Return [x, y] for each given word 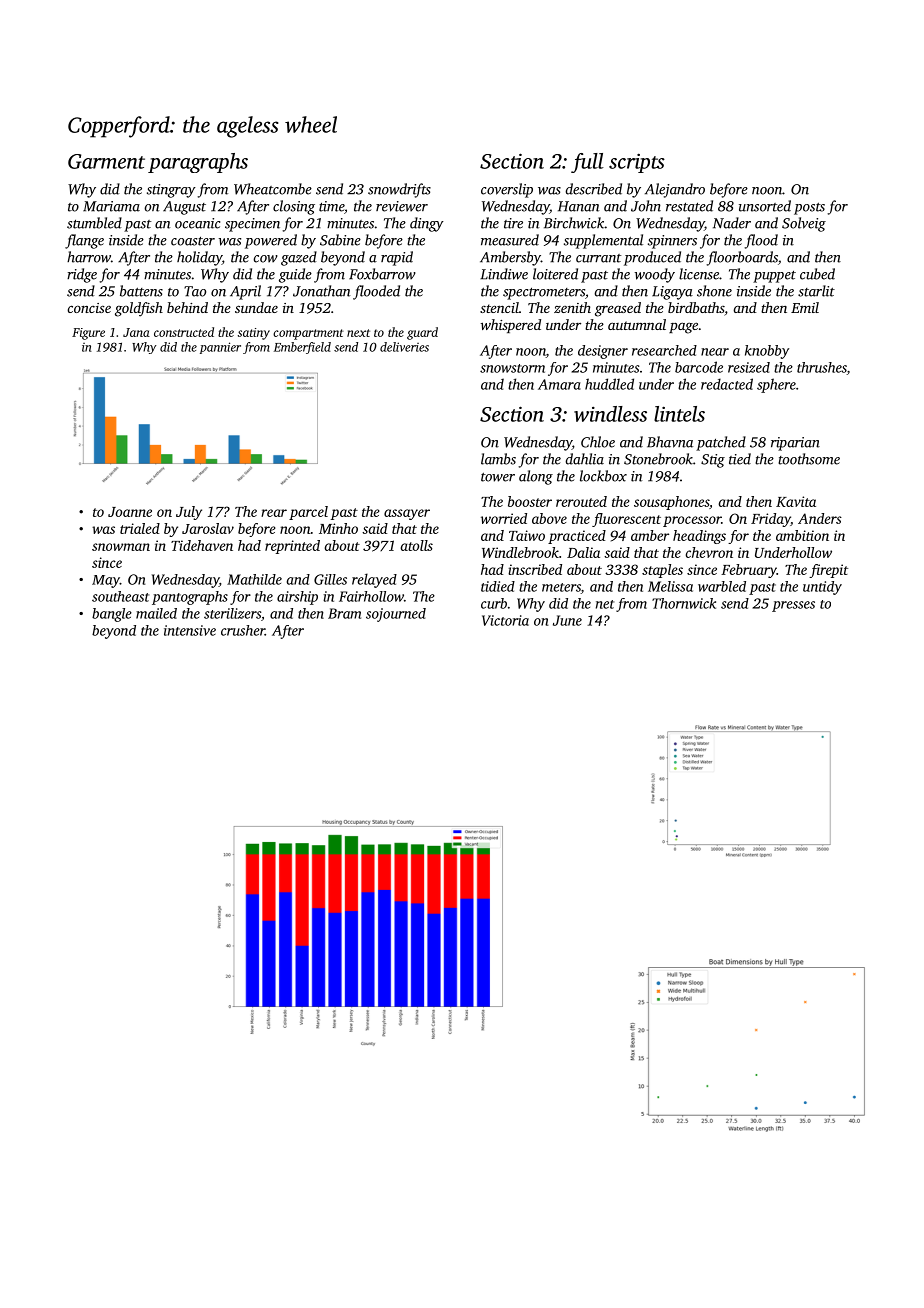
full [587, 163]
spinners [672, 242]
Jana [136, 332]
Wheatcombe [273, 189]
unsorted [765, 206]
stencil [499, 307]
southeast [120, 596]
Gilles [330, 579]
